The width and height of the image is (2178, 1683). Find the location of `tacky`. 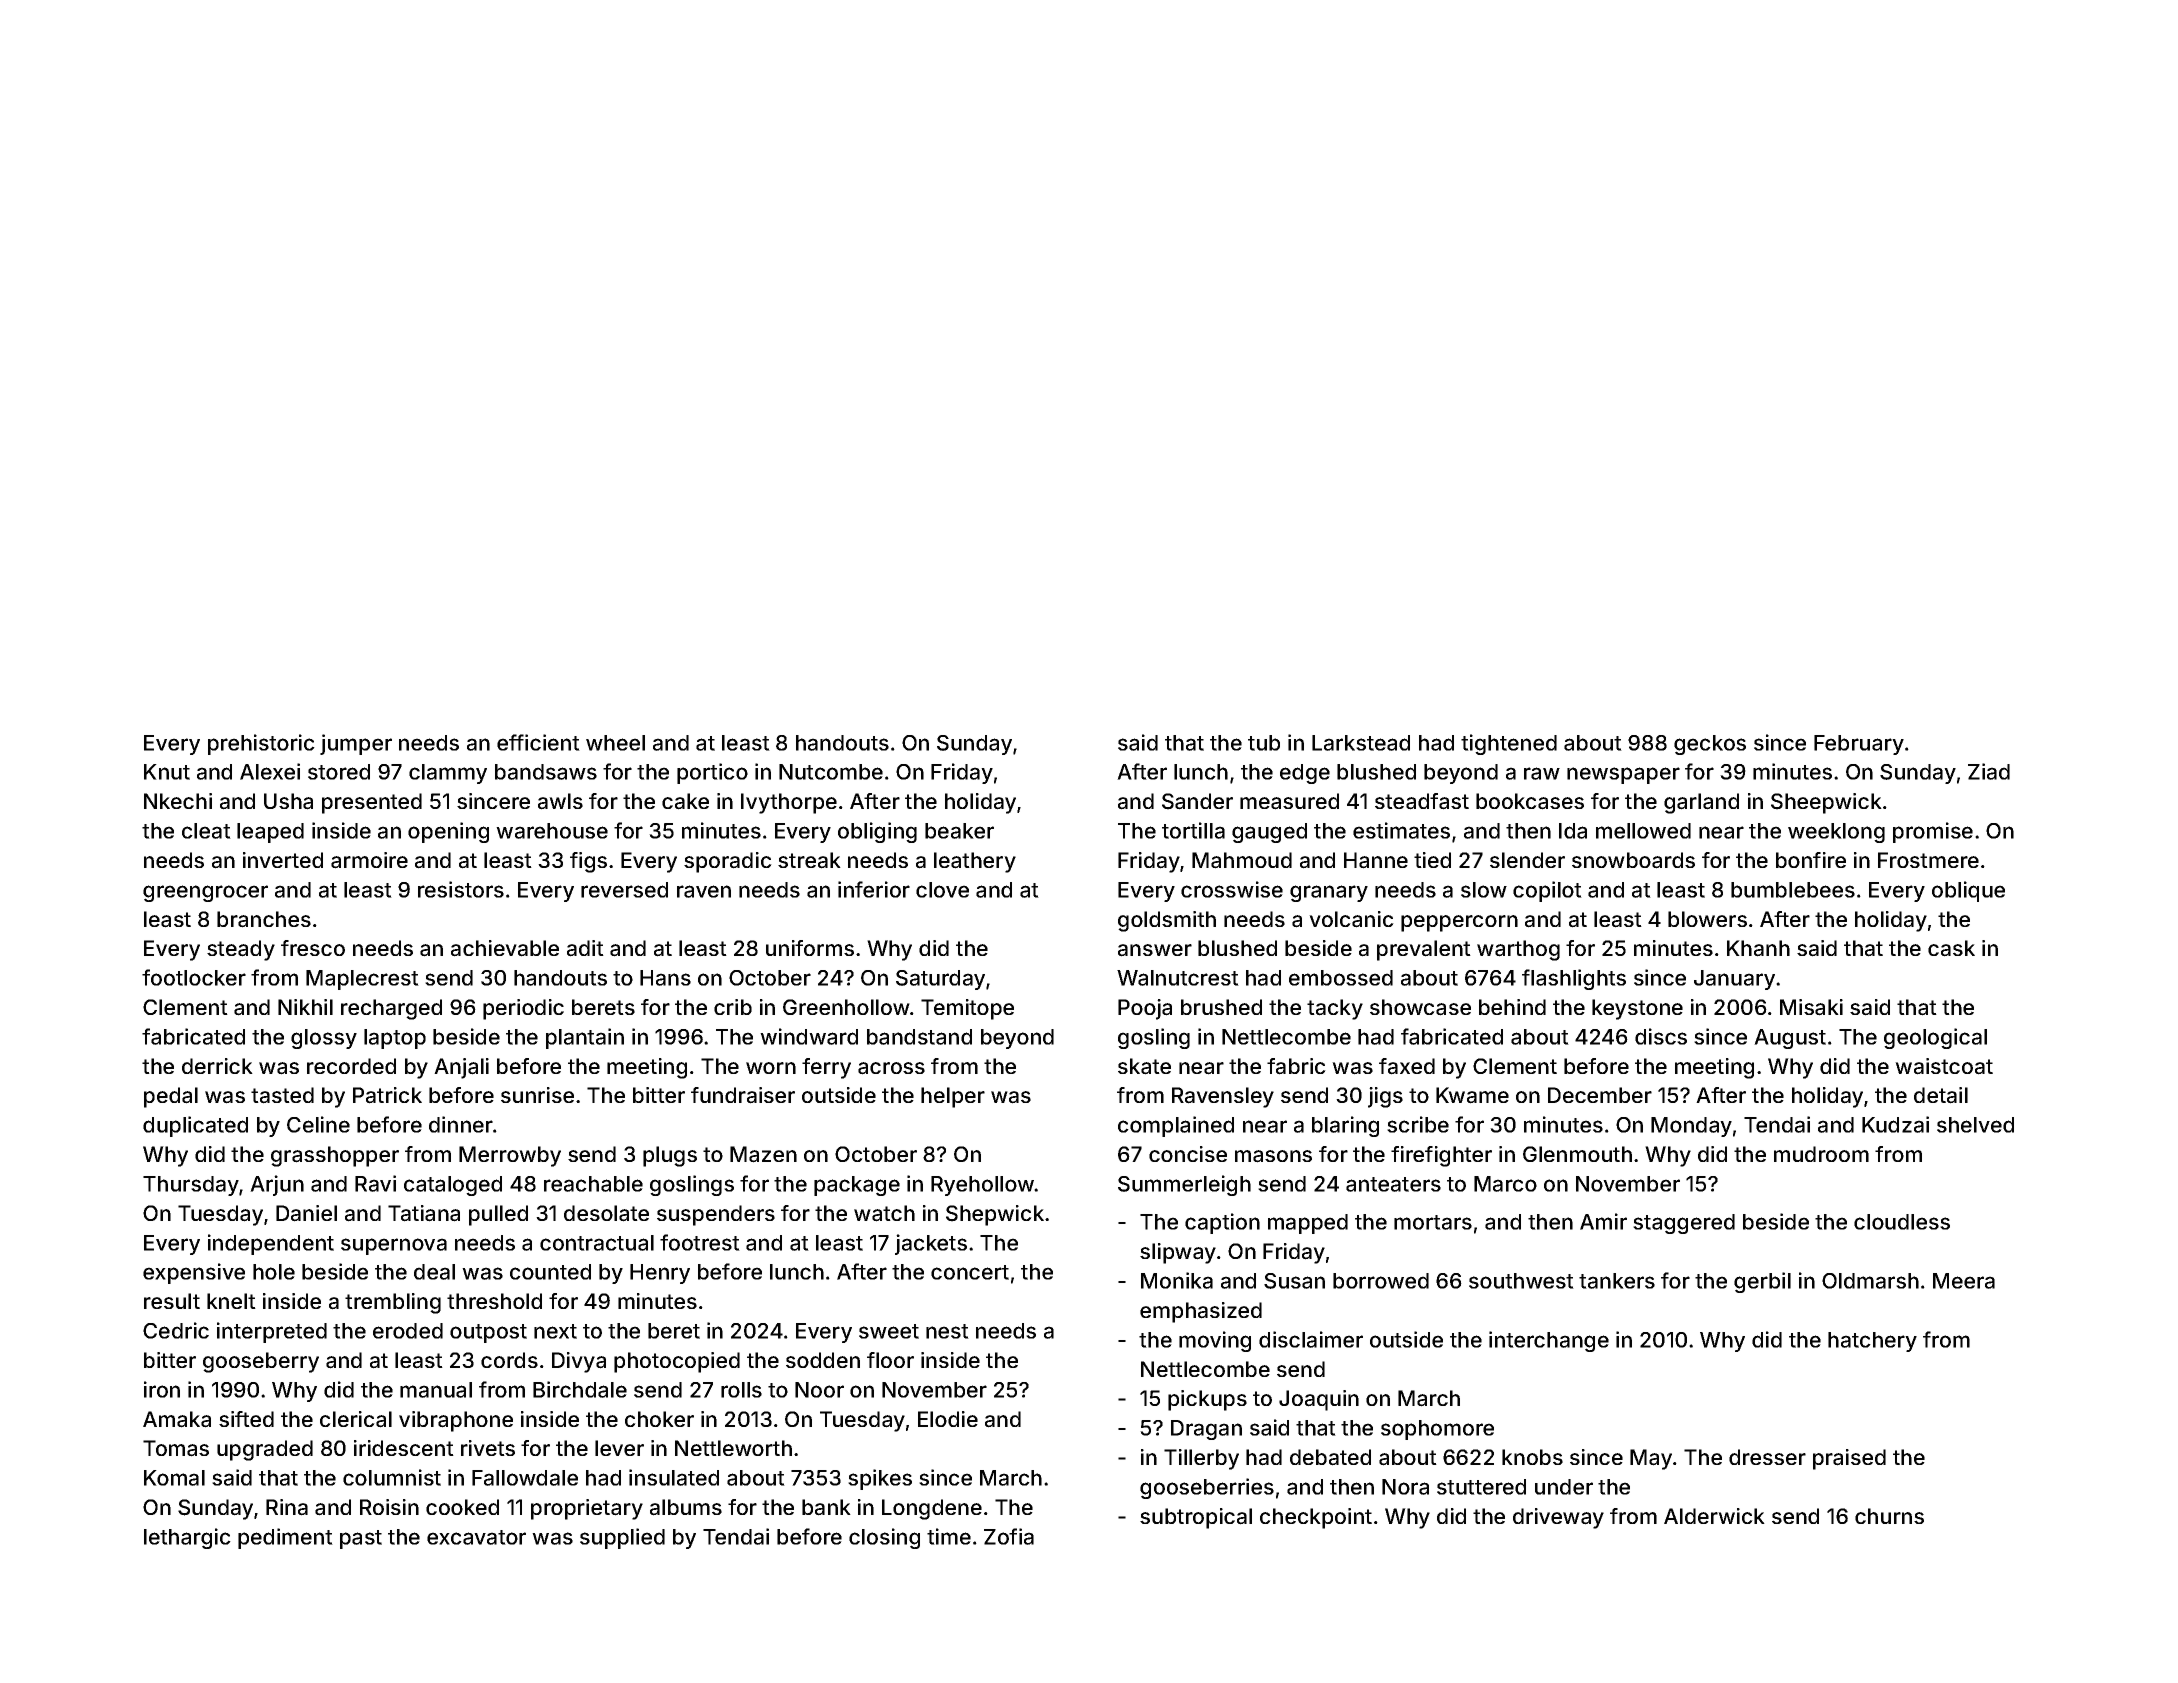

tacky is located at coordinates (1335, 1009).
